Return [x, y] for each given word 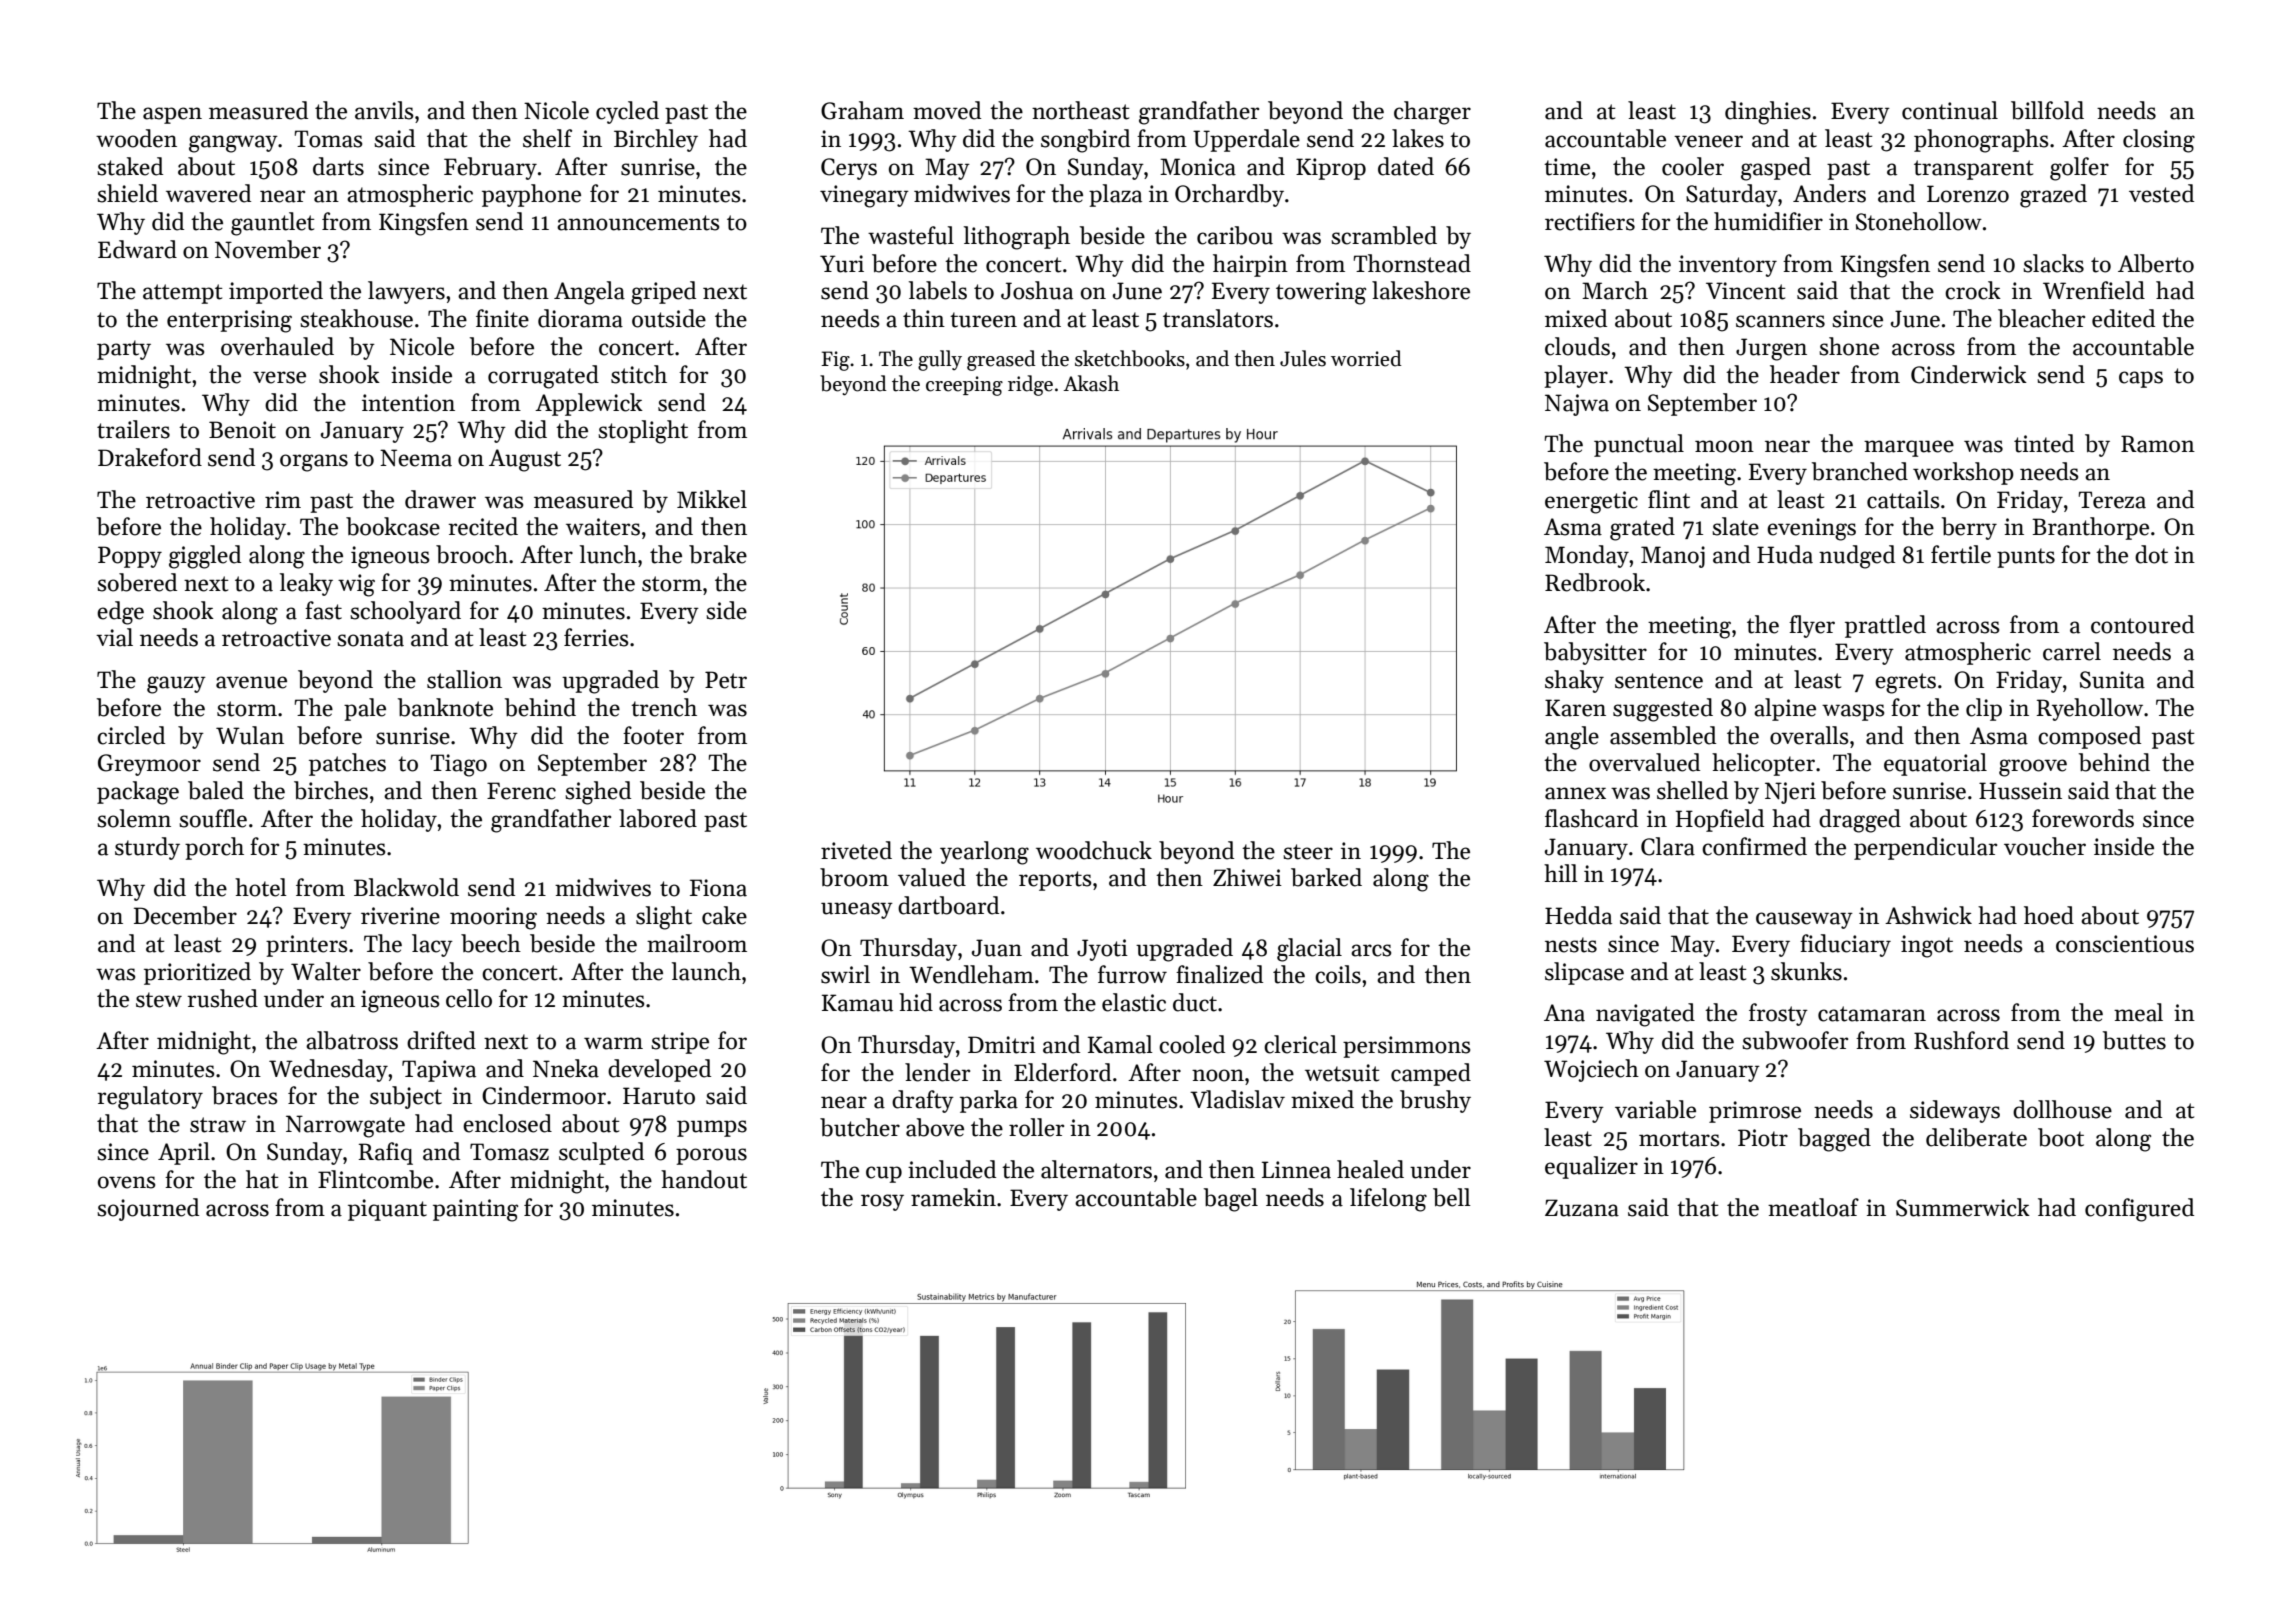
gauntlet [273, 224]
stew [159, 1000]
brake [718, 554]
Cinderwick [1969, 374]
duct [1195, 1002]
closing [2159, 141]
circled [131, 735]
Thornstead [1412, 263]
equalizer [1591, 1167]
